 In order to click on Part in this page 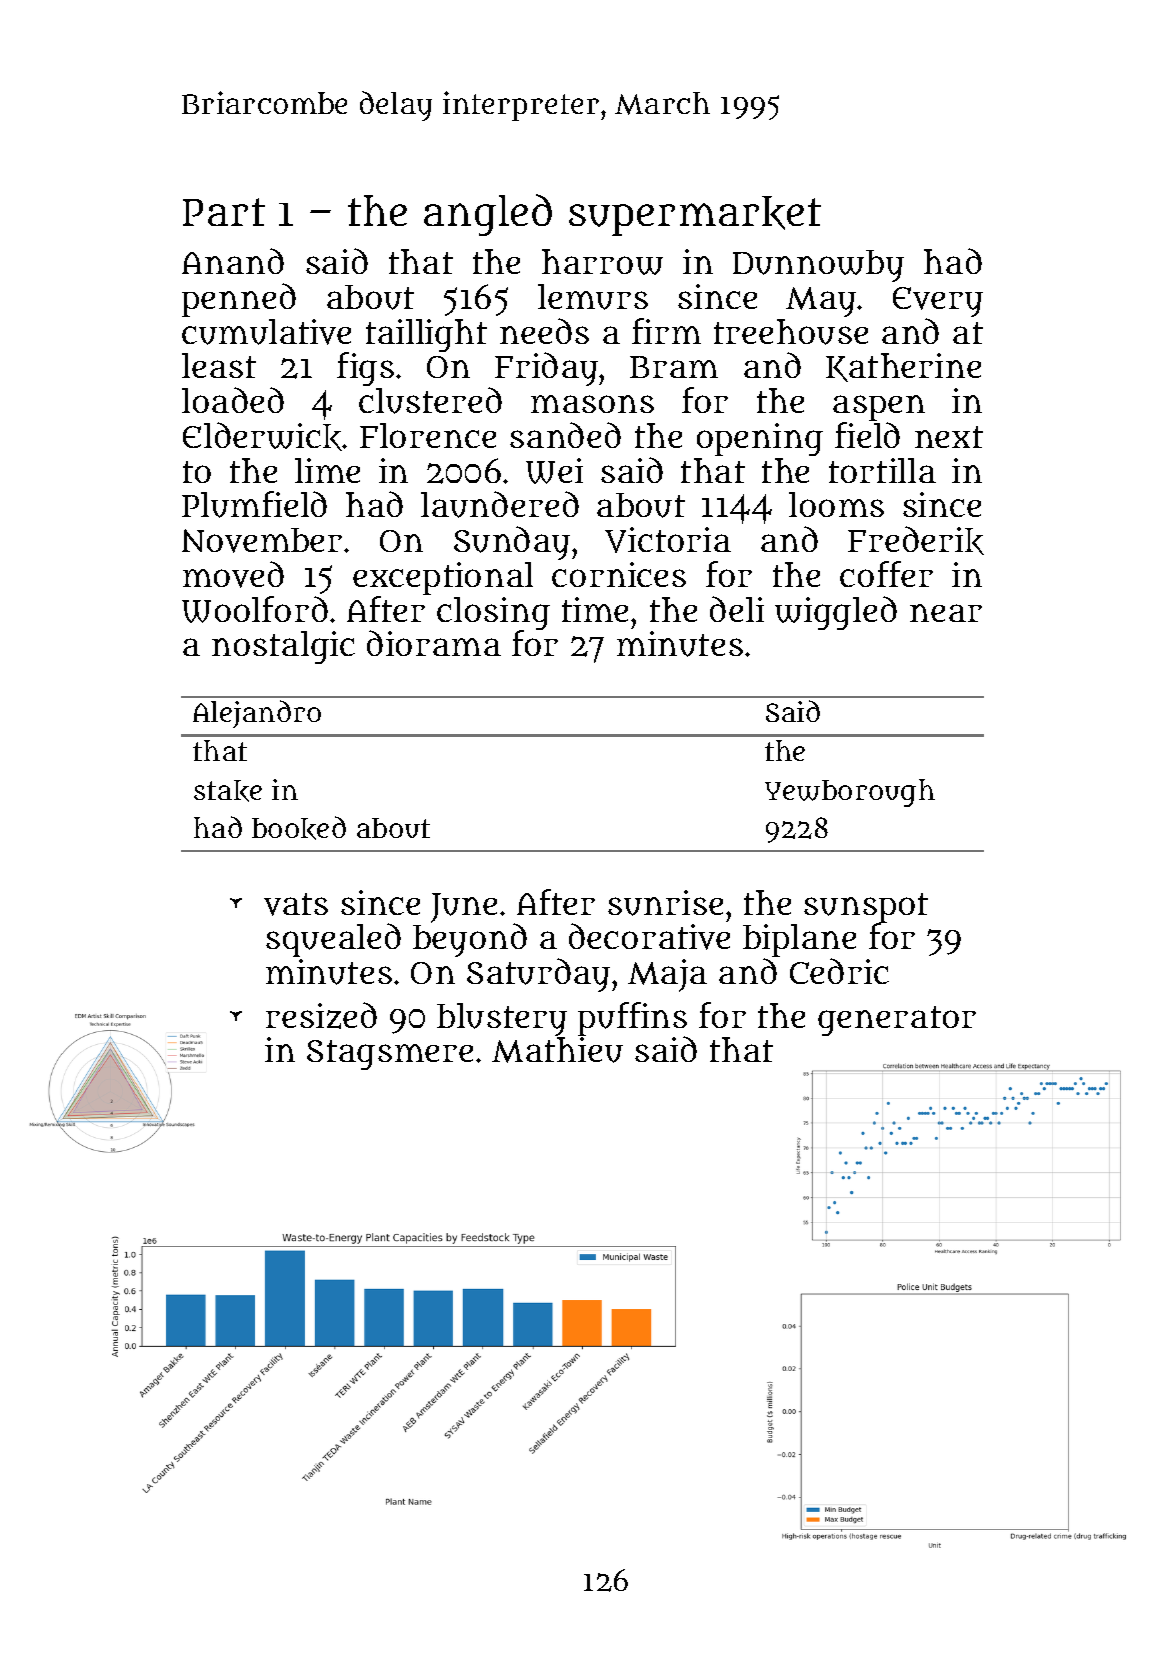, I will do `click(224, 212)`.
